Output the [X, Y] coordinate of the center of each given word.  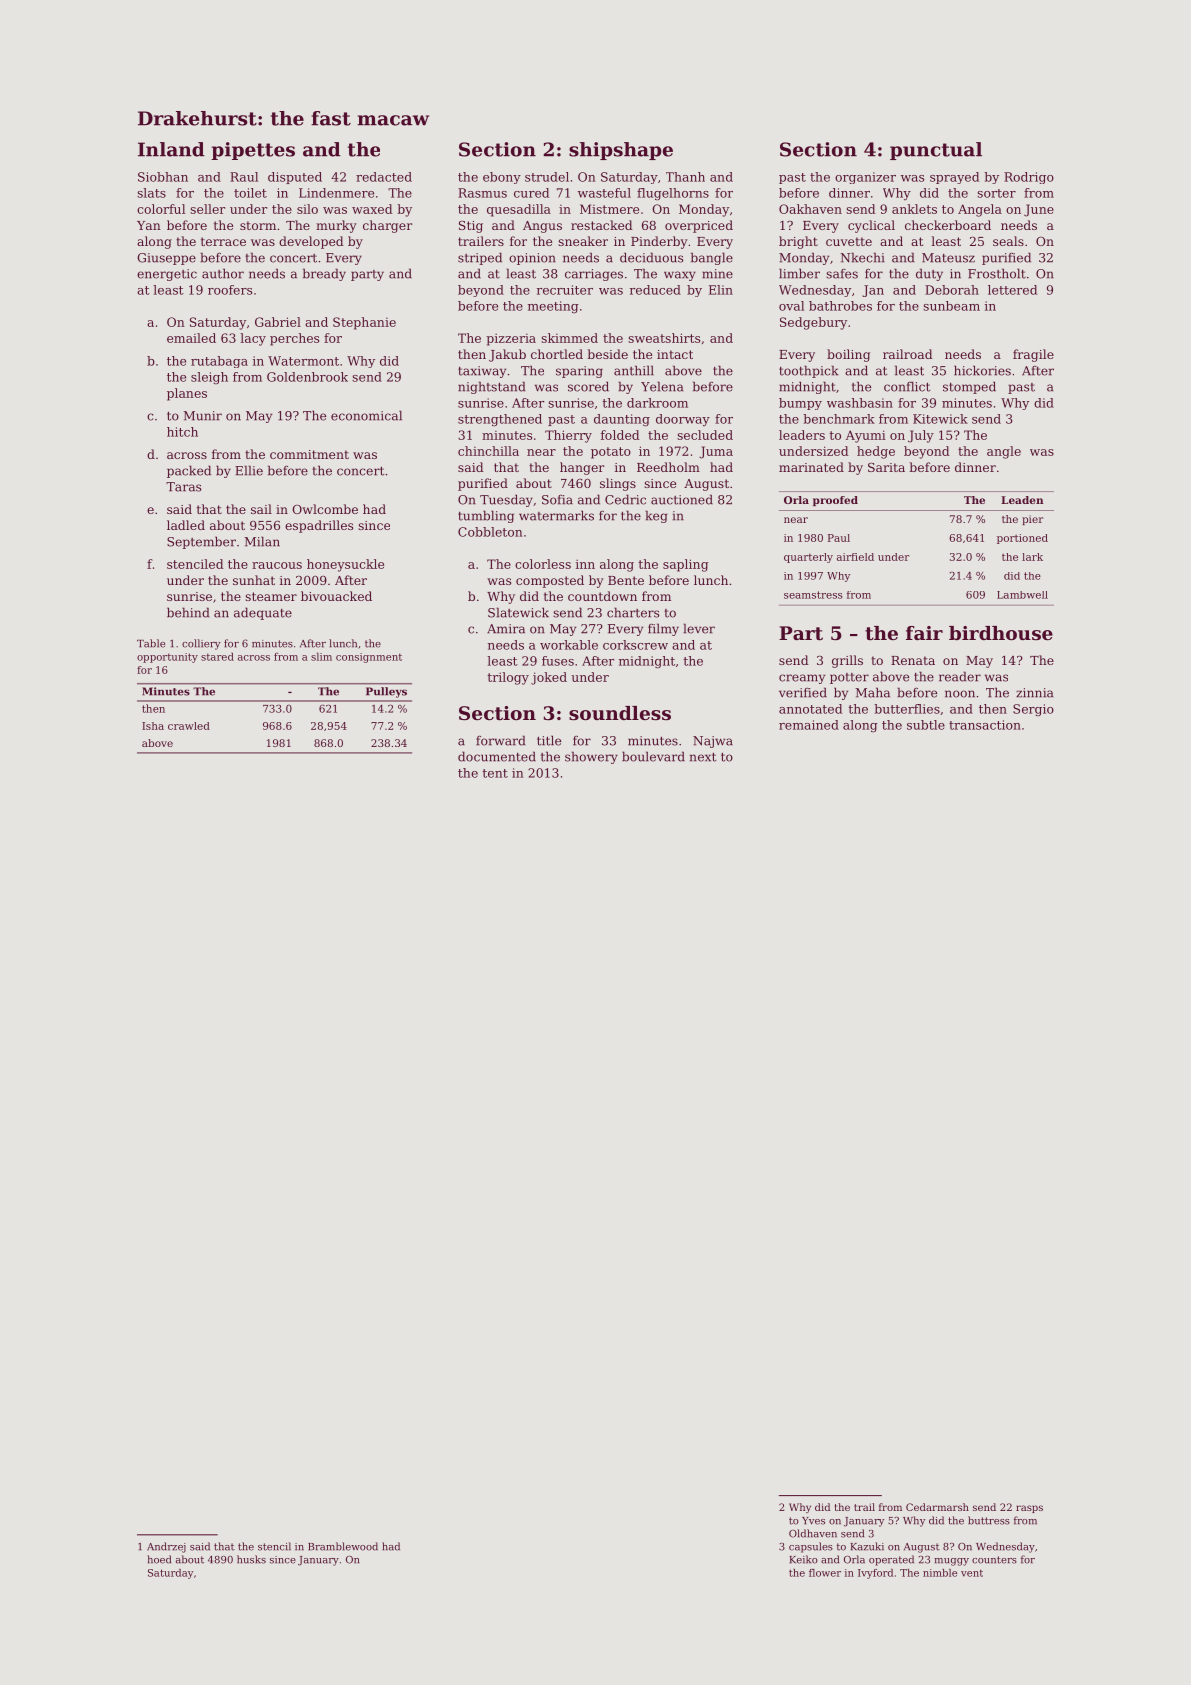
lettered [1012, 290]
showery [591, 757]
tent [495, 773]
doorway [683, 420]
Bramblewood [343, 1546]
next [703, 757]
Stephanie [364, 323]
